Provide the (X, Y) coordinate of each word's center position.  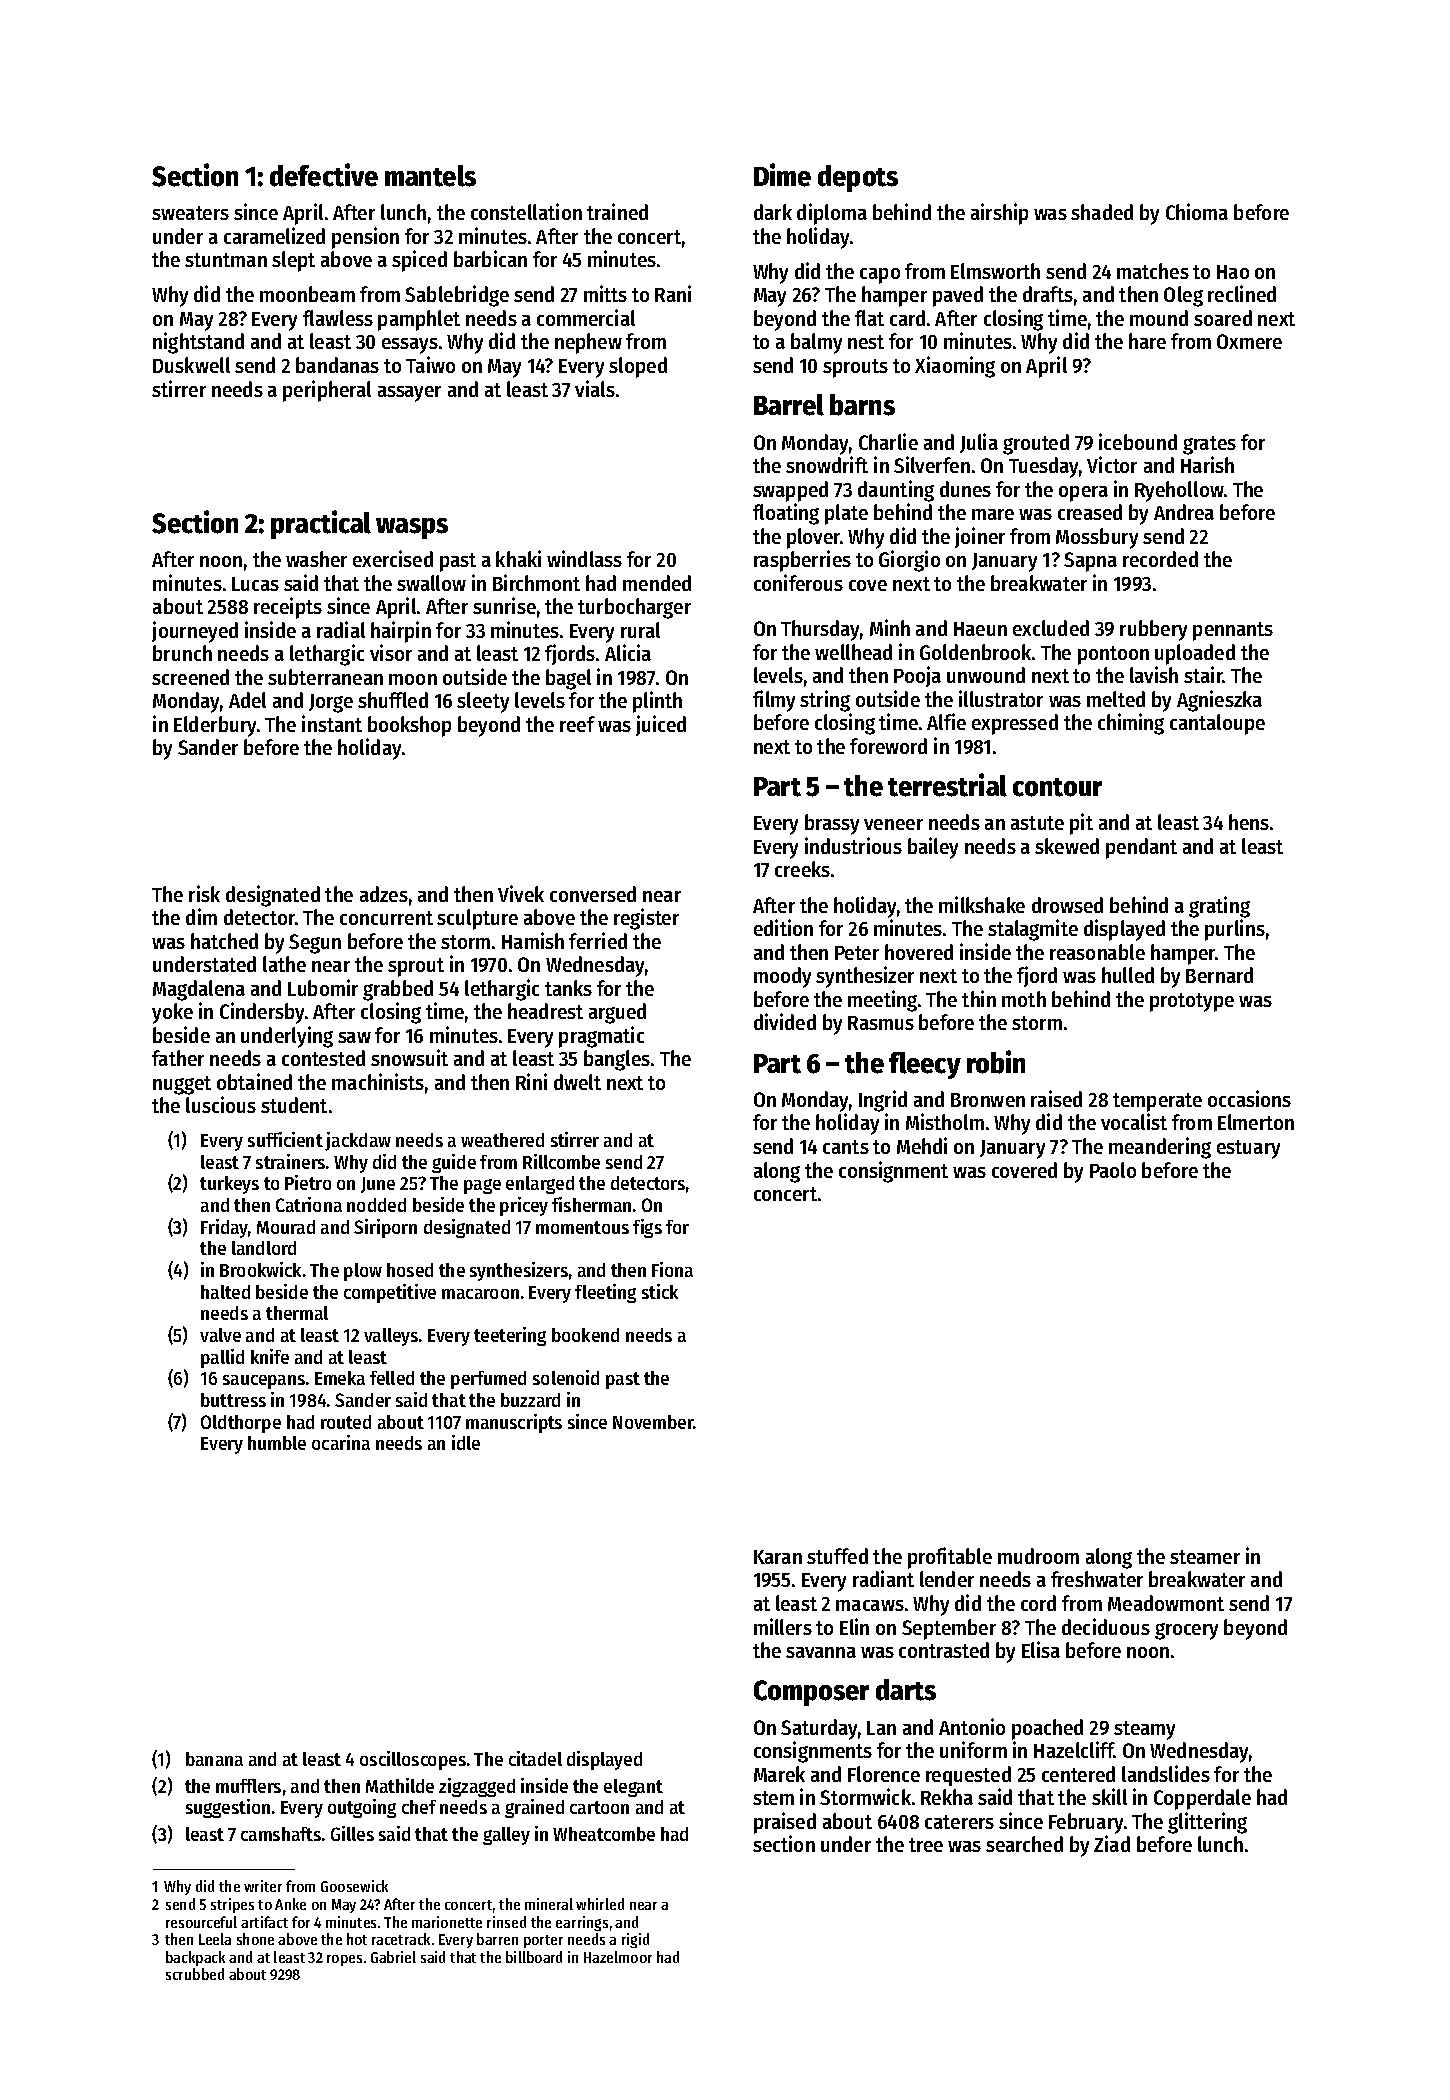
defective (324, 175)
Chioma (1197, 211)
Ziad (1112, 1843)
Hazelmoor (618, 1957)
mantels (430, 176)
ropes (344, 1960)
